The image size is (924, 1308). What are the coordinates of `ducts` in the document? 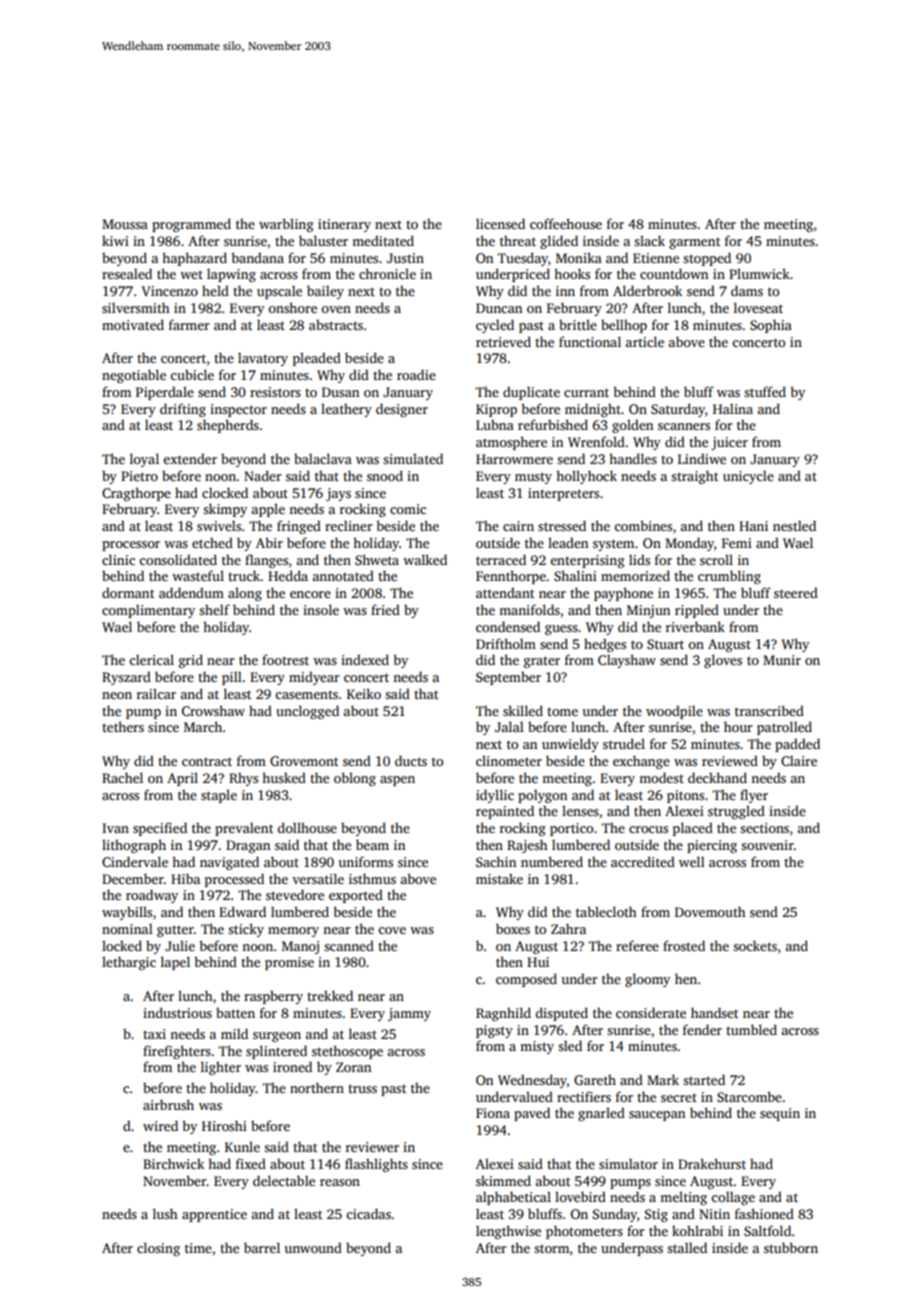 It's located at (411, 760).
